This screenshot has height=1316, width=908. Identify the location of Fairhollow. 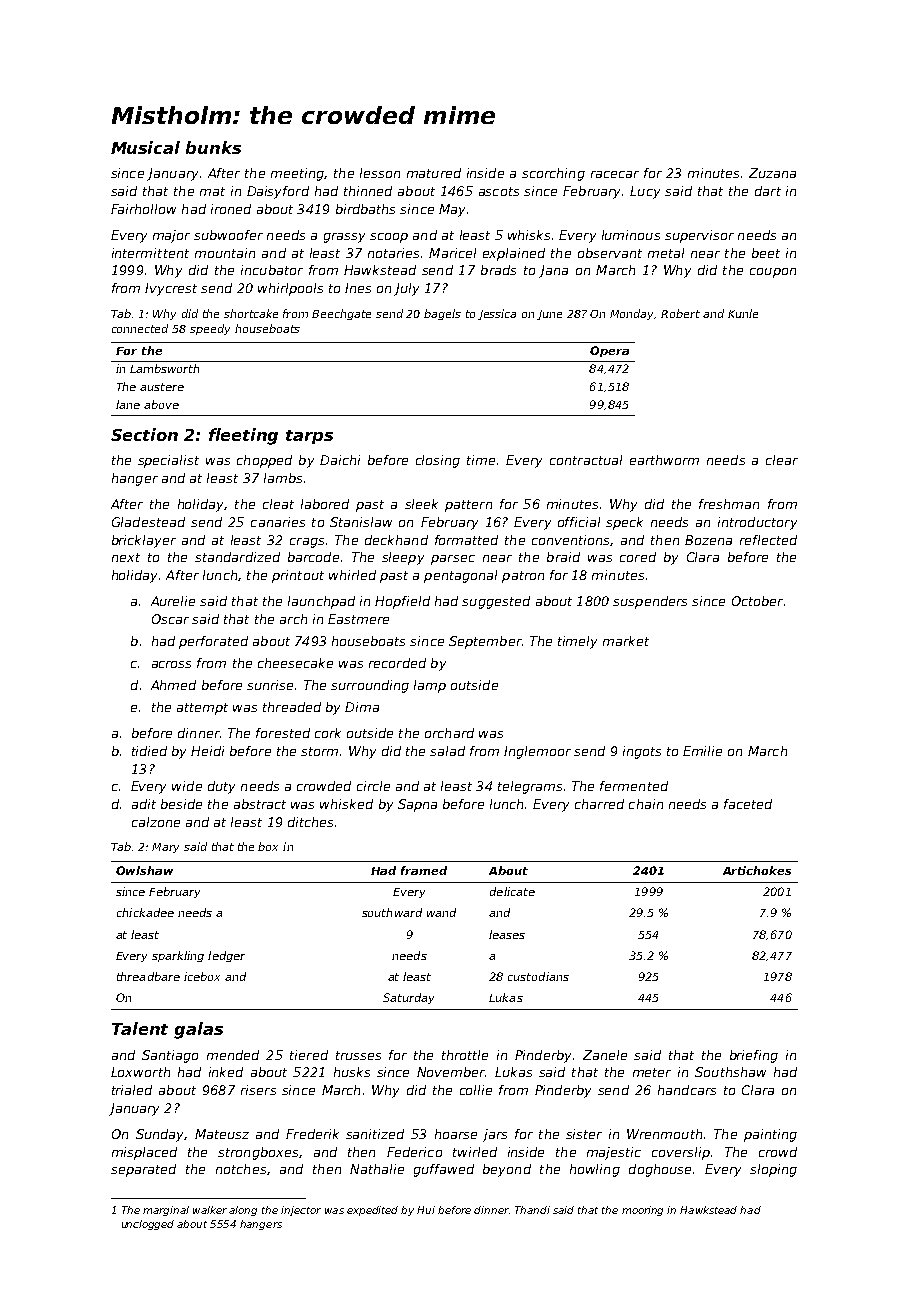
(143, 209).
